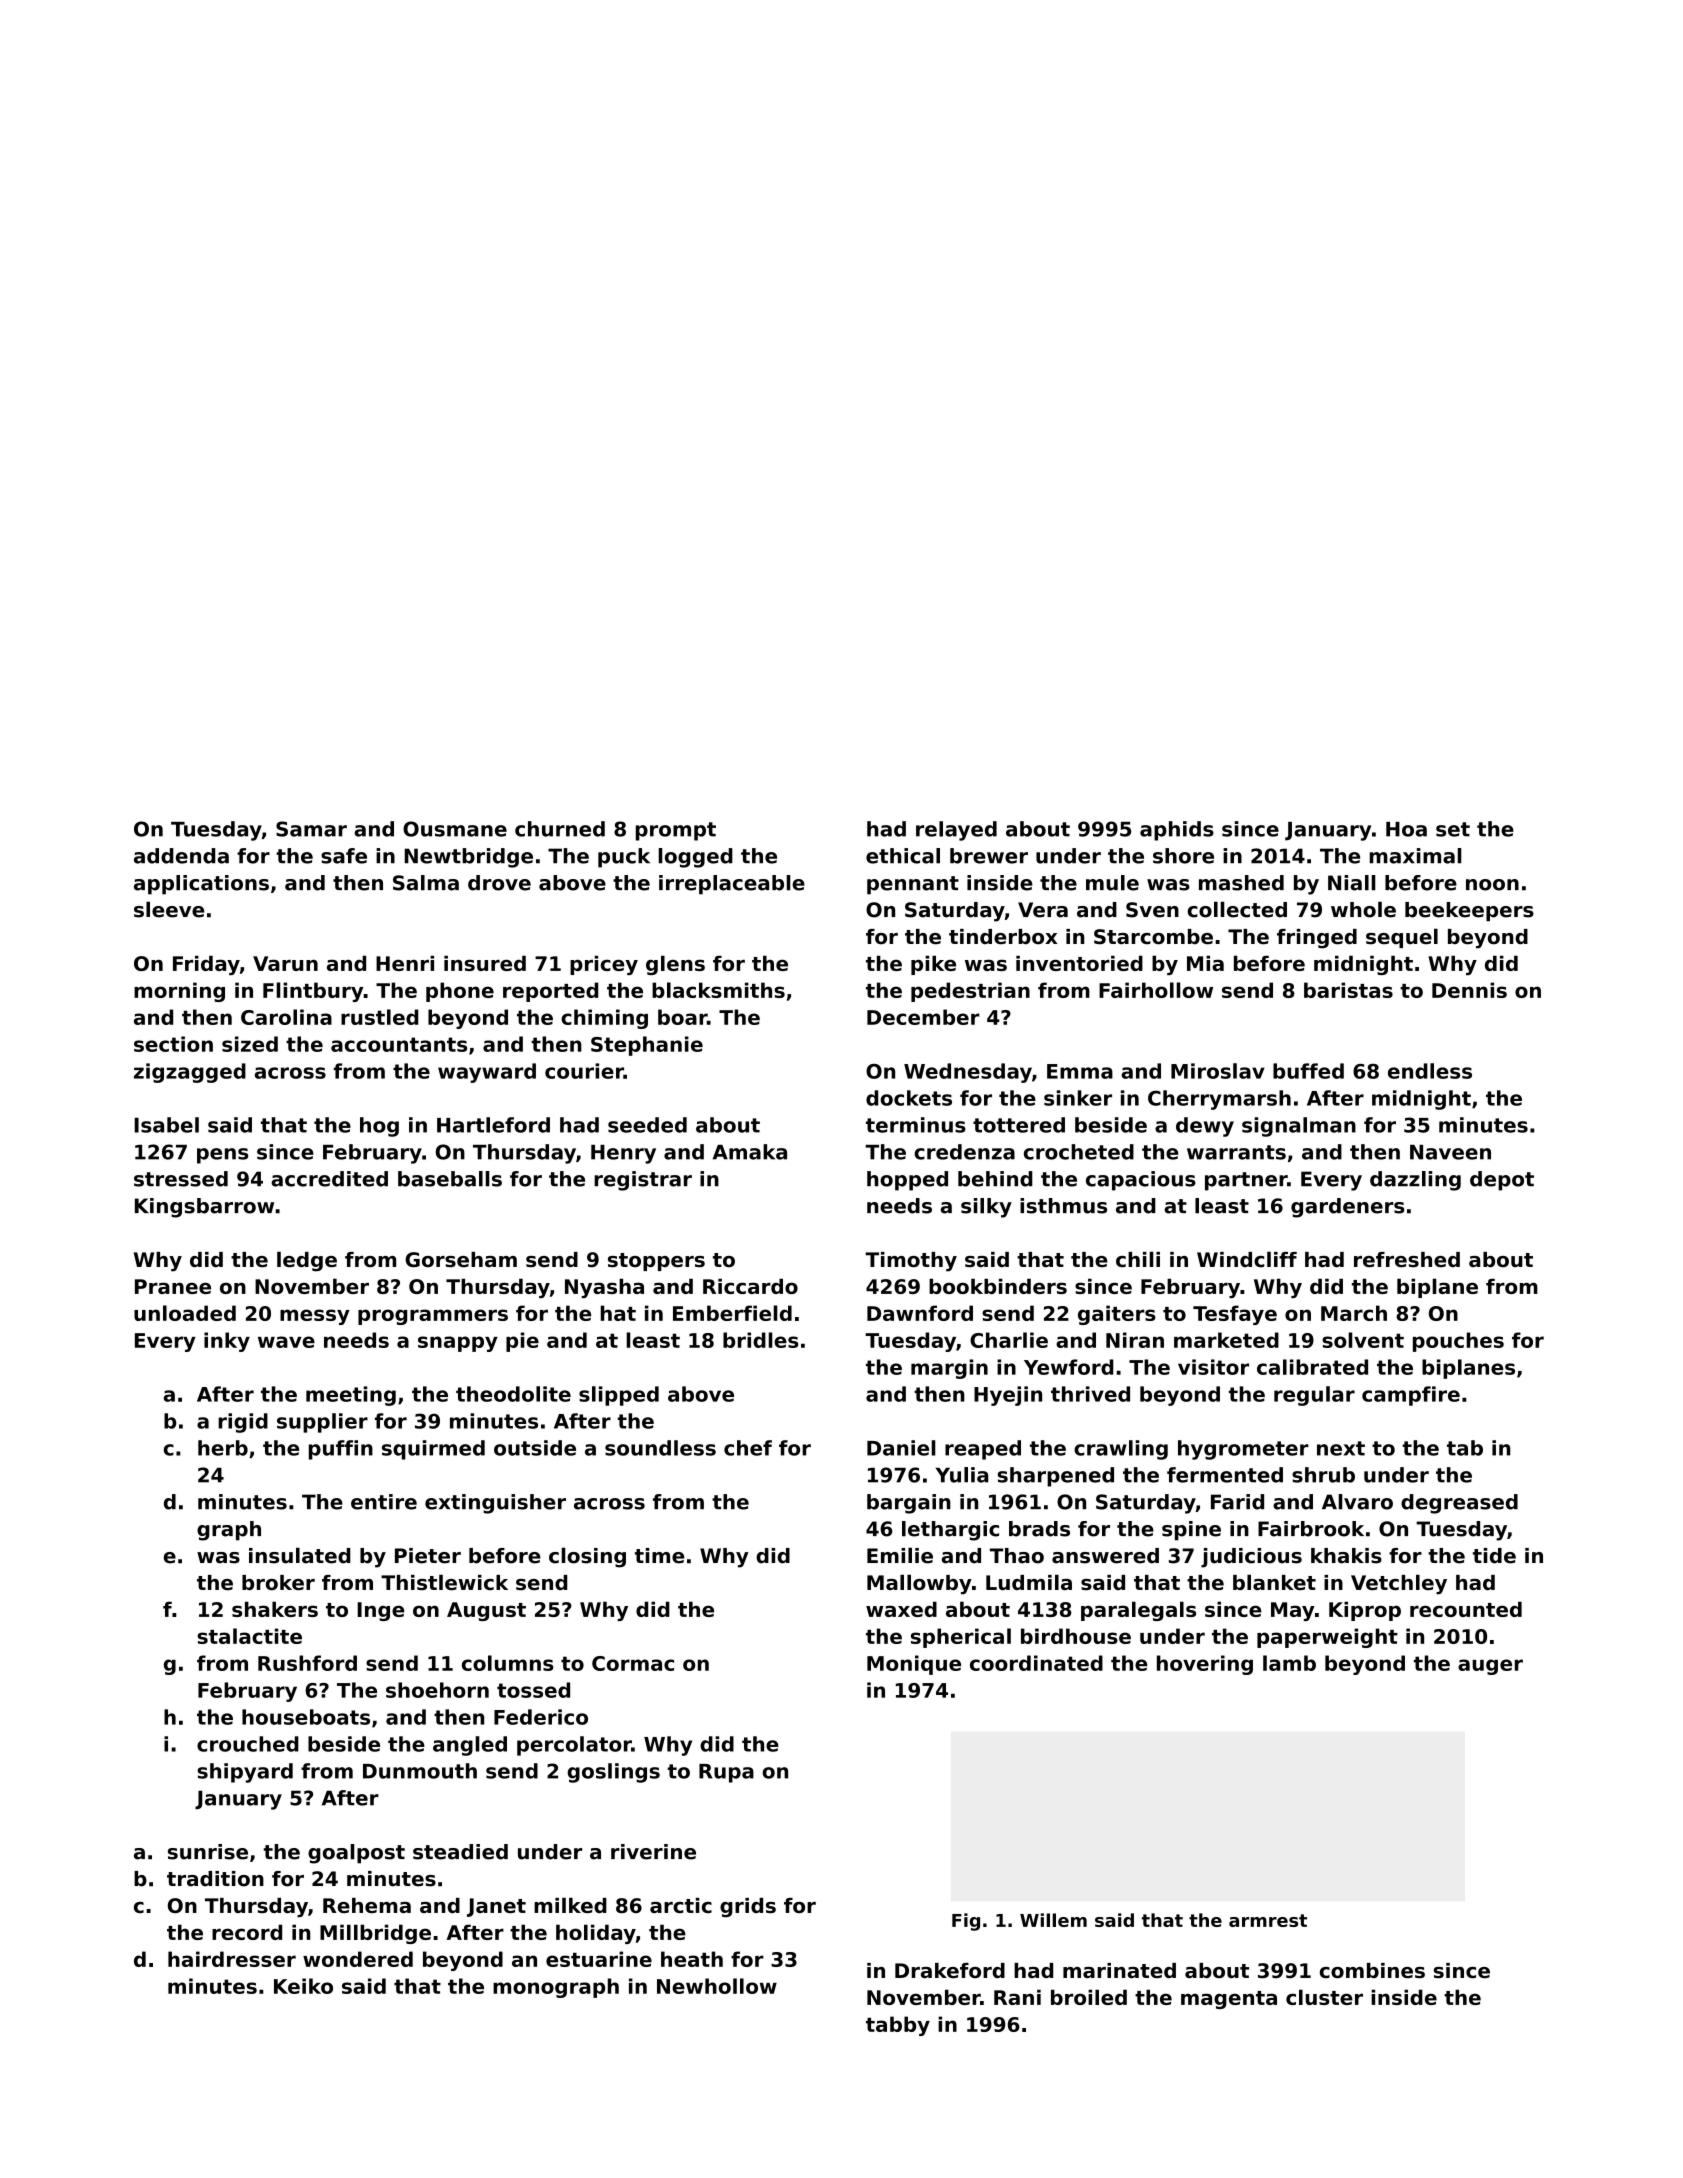  What do you see at coordinates (1153, 937) in the page?
I see `Starcombe` at bounding box center [1153, 937].
